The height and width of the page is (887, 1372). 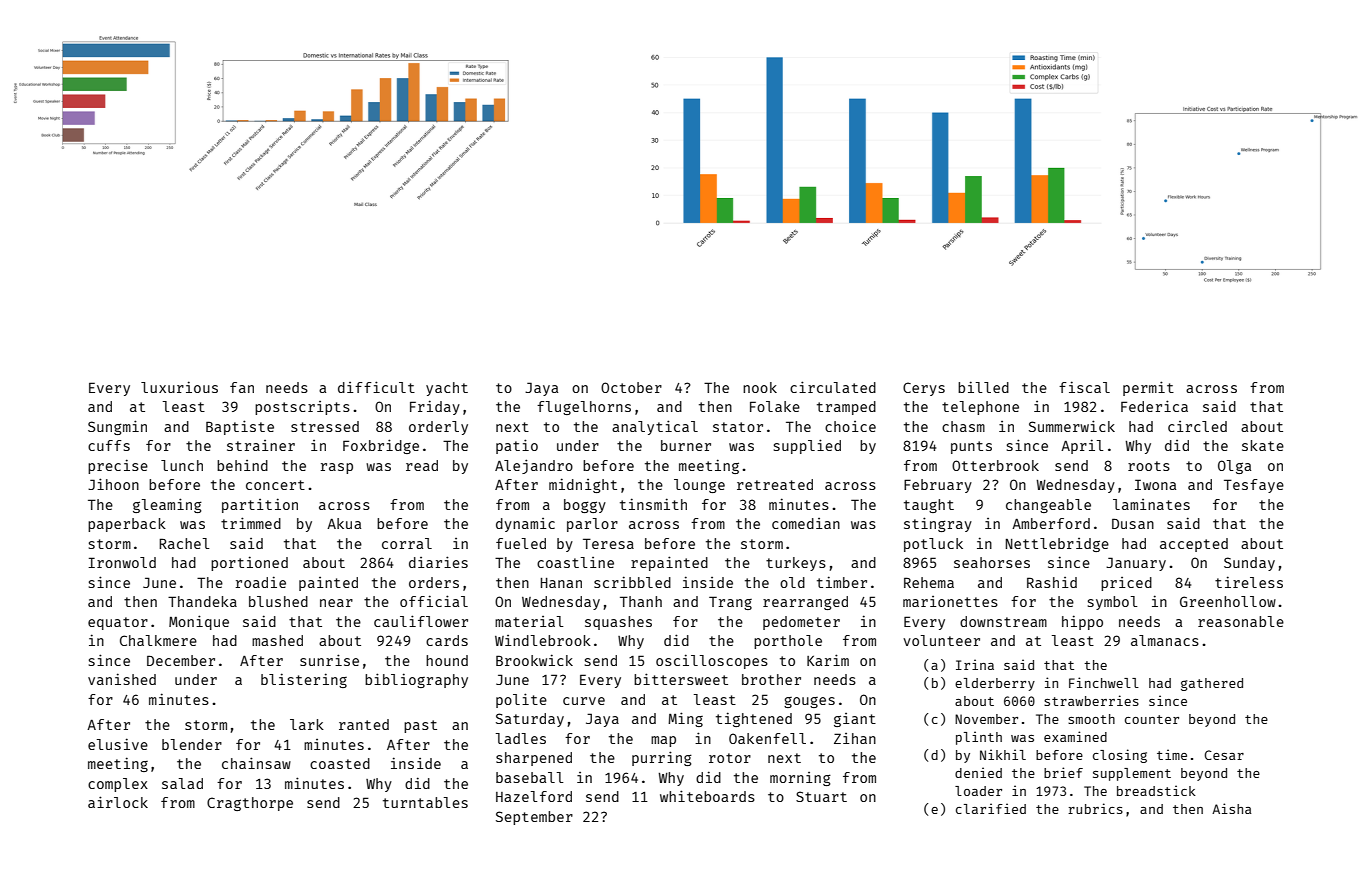 What do you see at coordinates (653, 504) in the page?
I see `tinsmith` at bounding box center [653, 504].
